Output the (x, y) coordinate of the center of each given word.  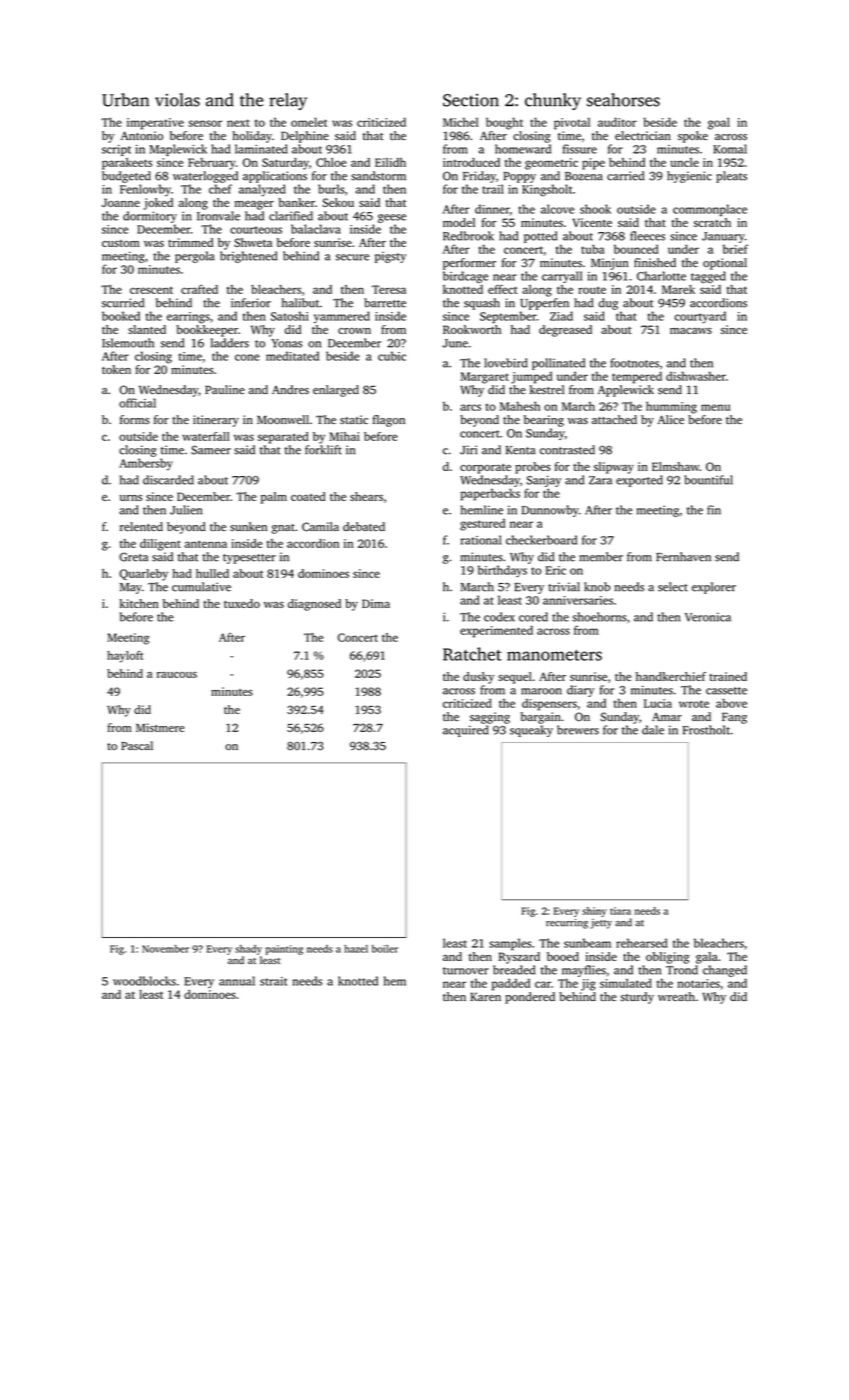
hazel (356, 949)
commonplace (710, 210)
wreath (676, 996)
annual (237, 981)
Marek (678, 289)
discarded (168, 480)
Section (471, 100)
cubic (392, 356)
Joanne (121, 202)
